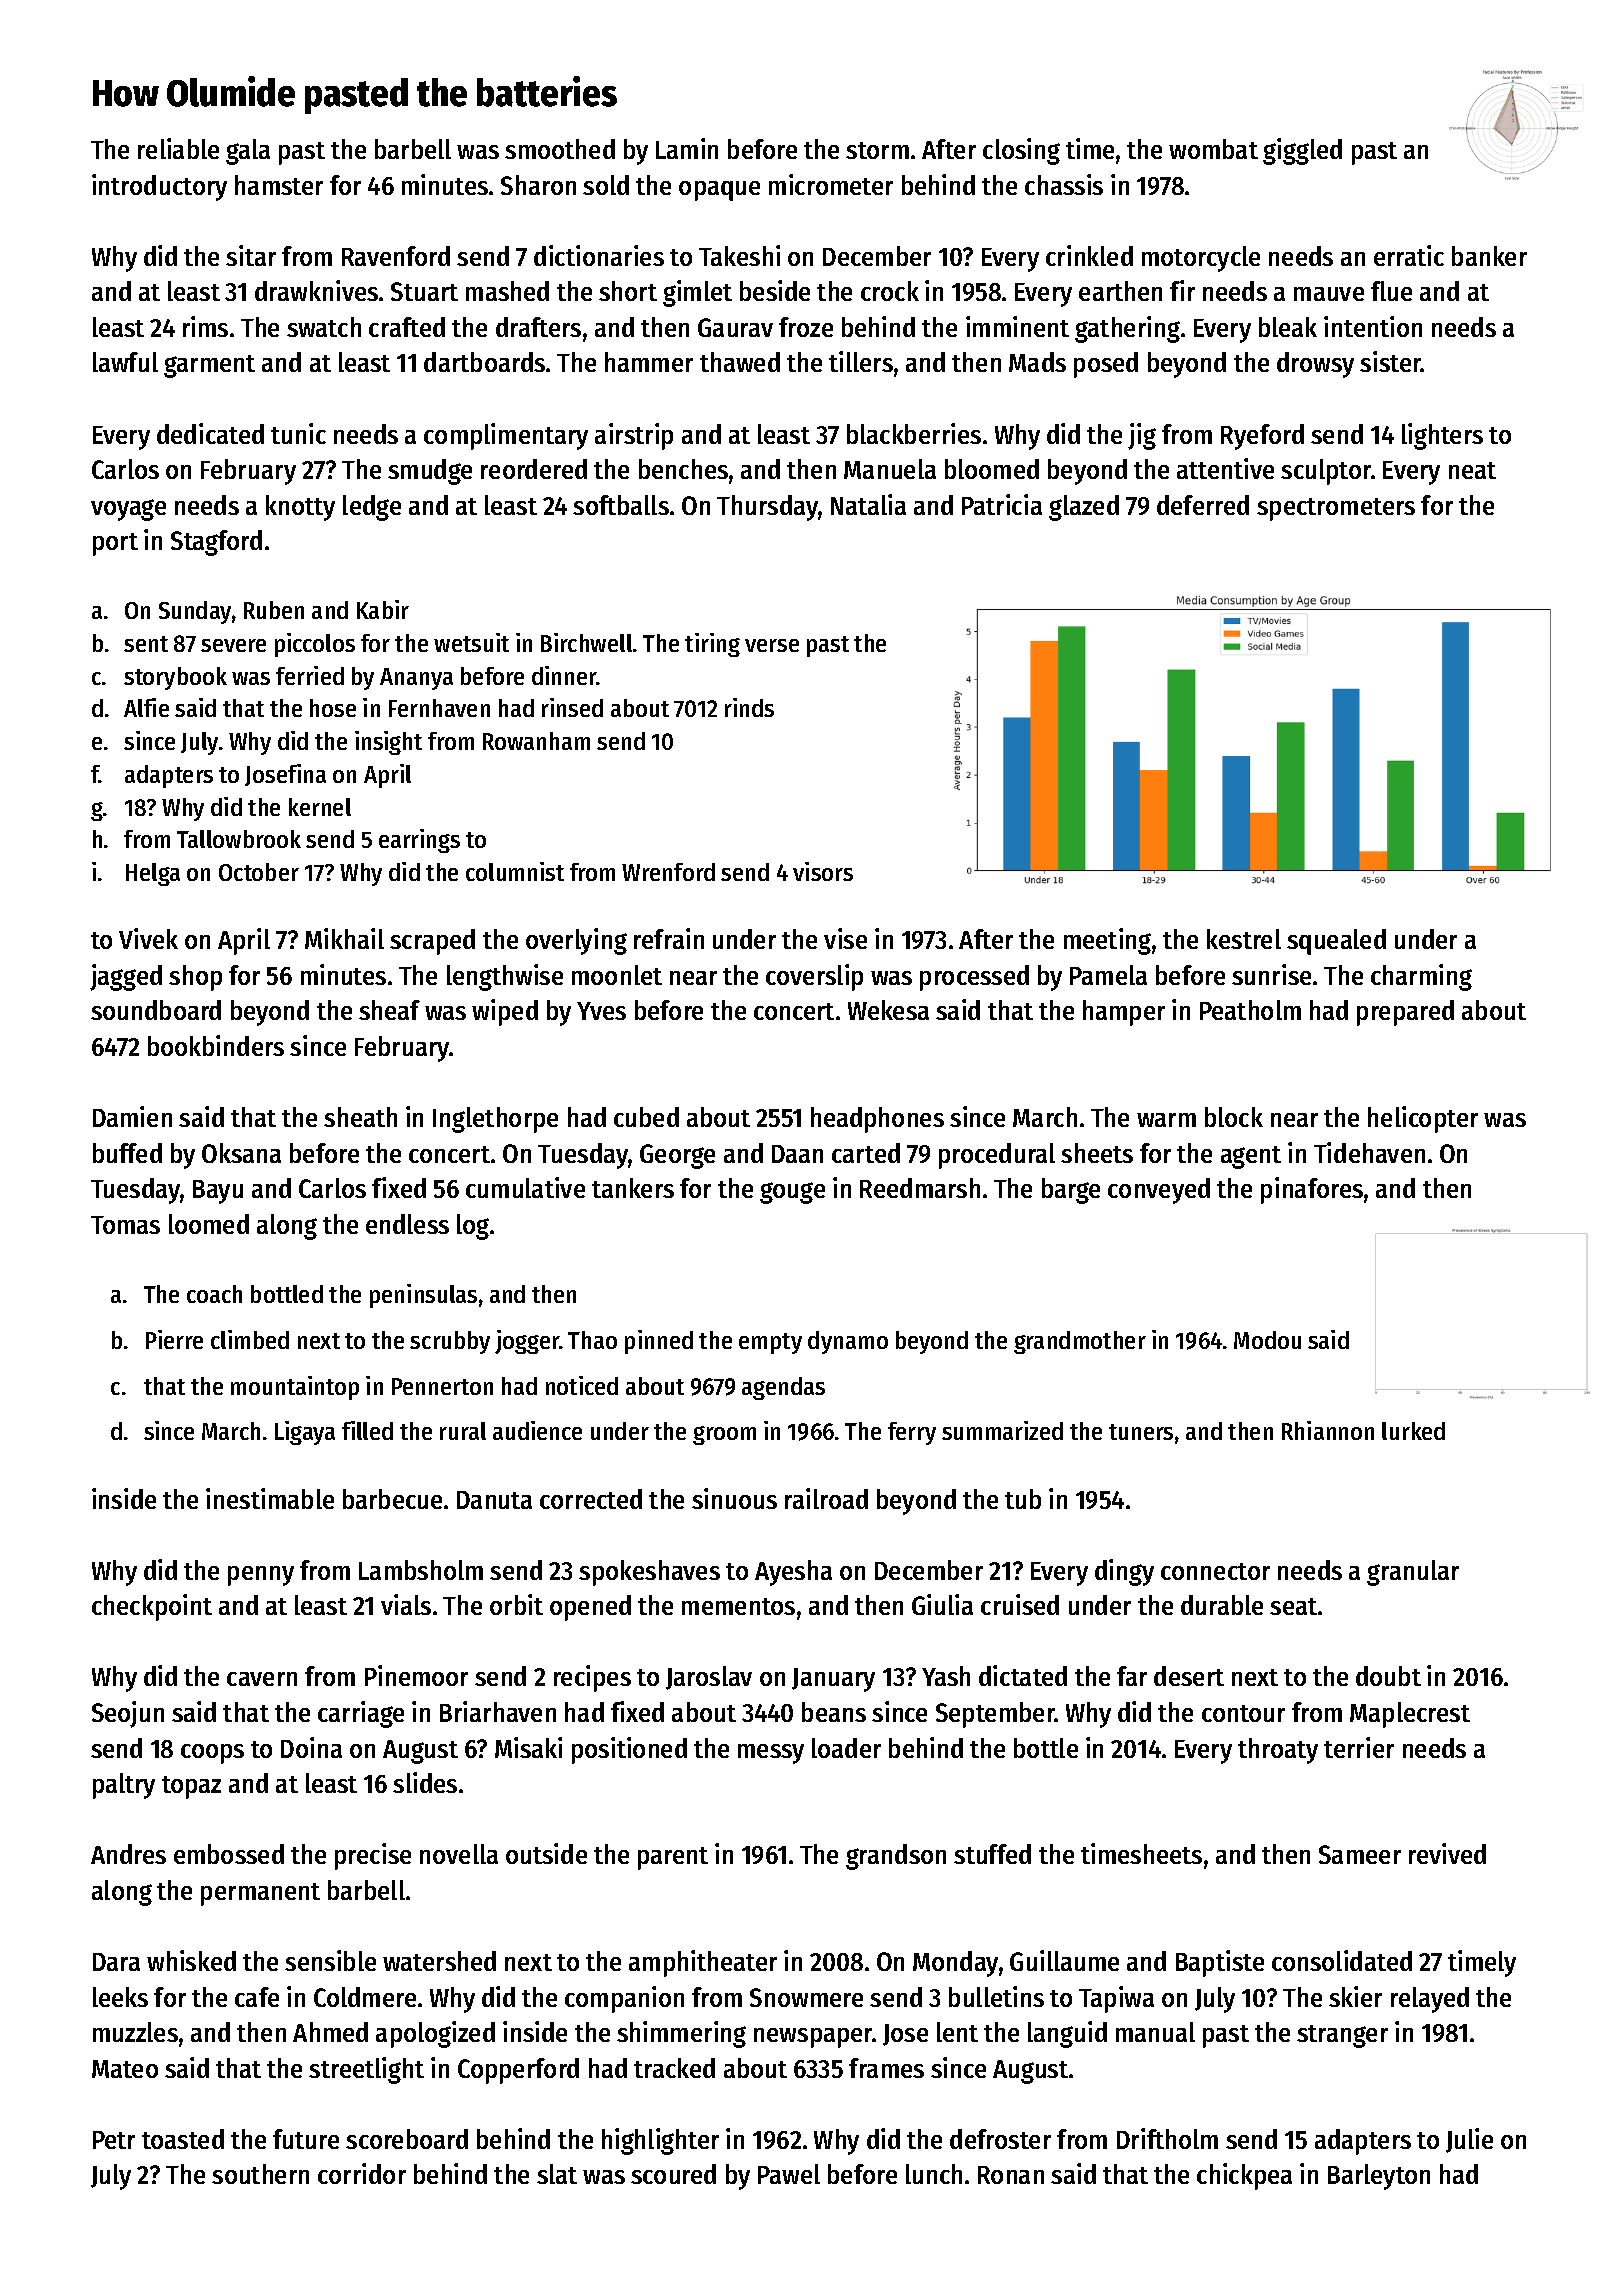  What do you see at coordinates (1189, 1676) in the screenshot?
I see `desert` at bounding box center [1189, 1676].
